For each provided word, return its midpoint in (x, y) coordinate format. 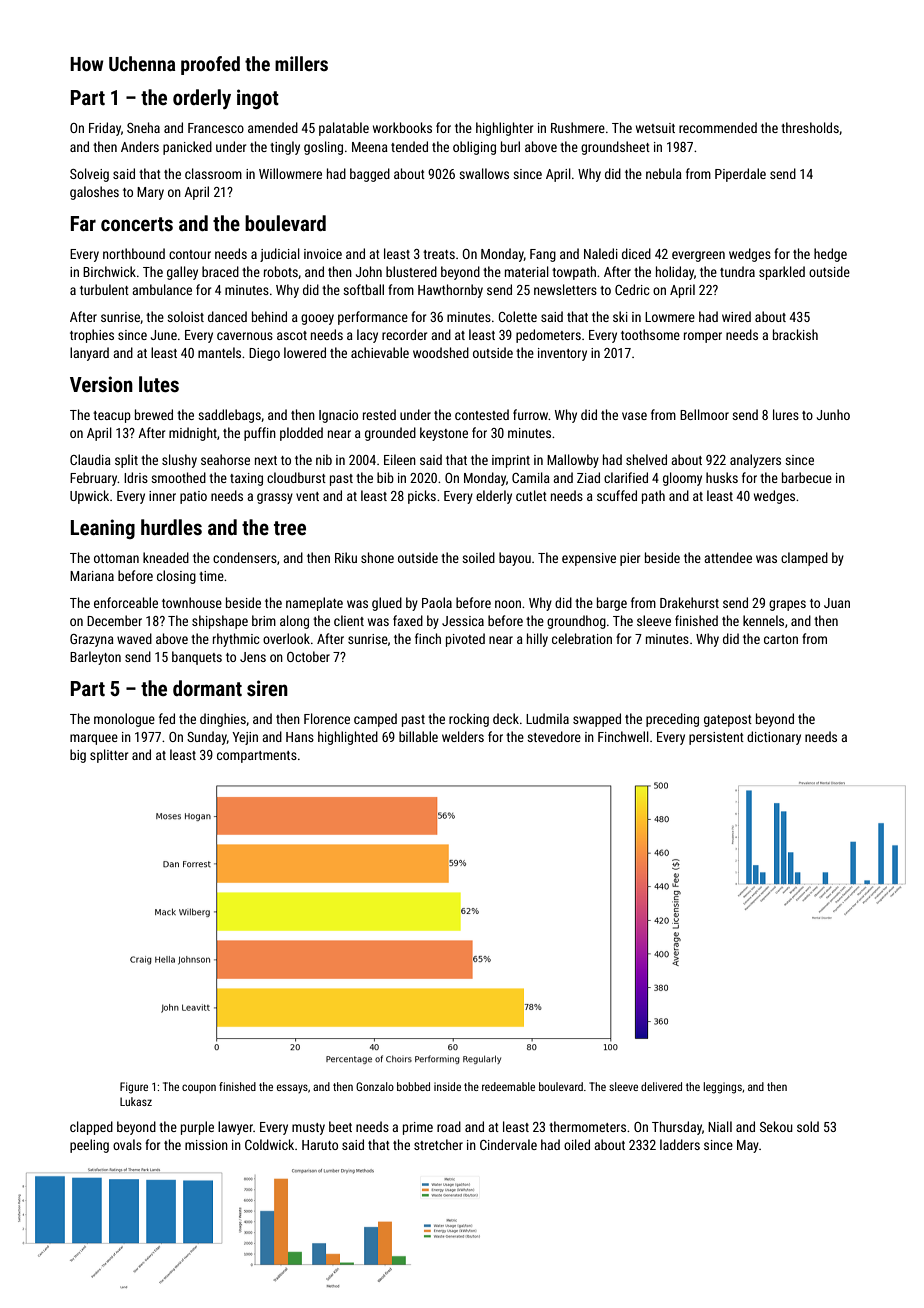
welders (463, 736)
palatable (344, 129)
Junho (833, 414)
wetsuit (655, 128)
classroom (213, 173)
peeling (89, 1146)
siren (267, 688)
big (78, 756)
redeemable (508, 1086)
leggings (722, 1088)
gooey (317, 319)
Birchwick (109, 271)
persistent (716, 738)
